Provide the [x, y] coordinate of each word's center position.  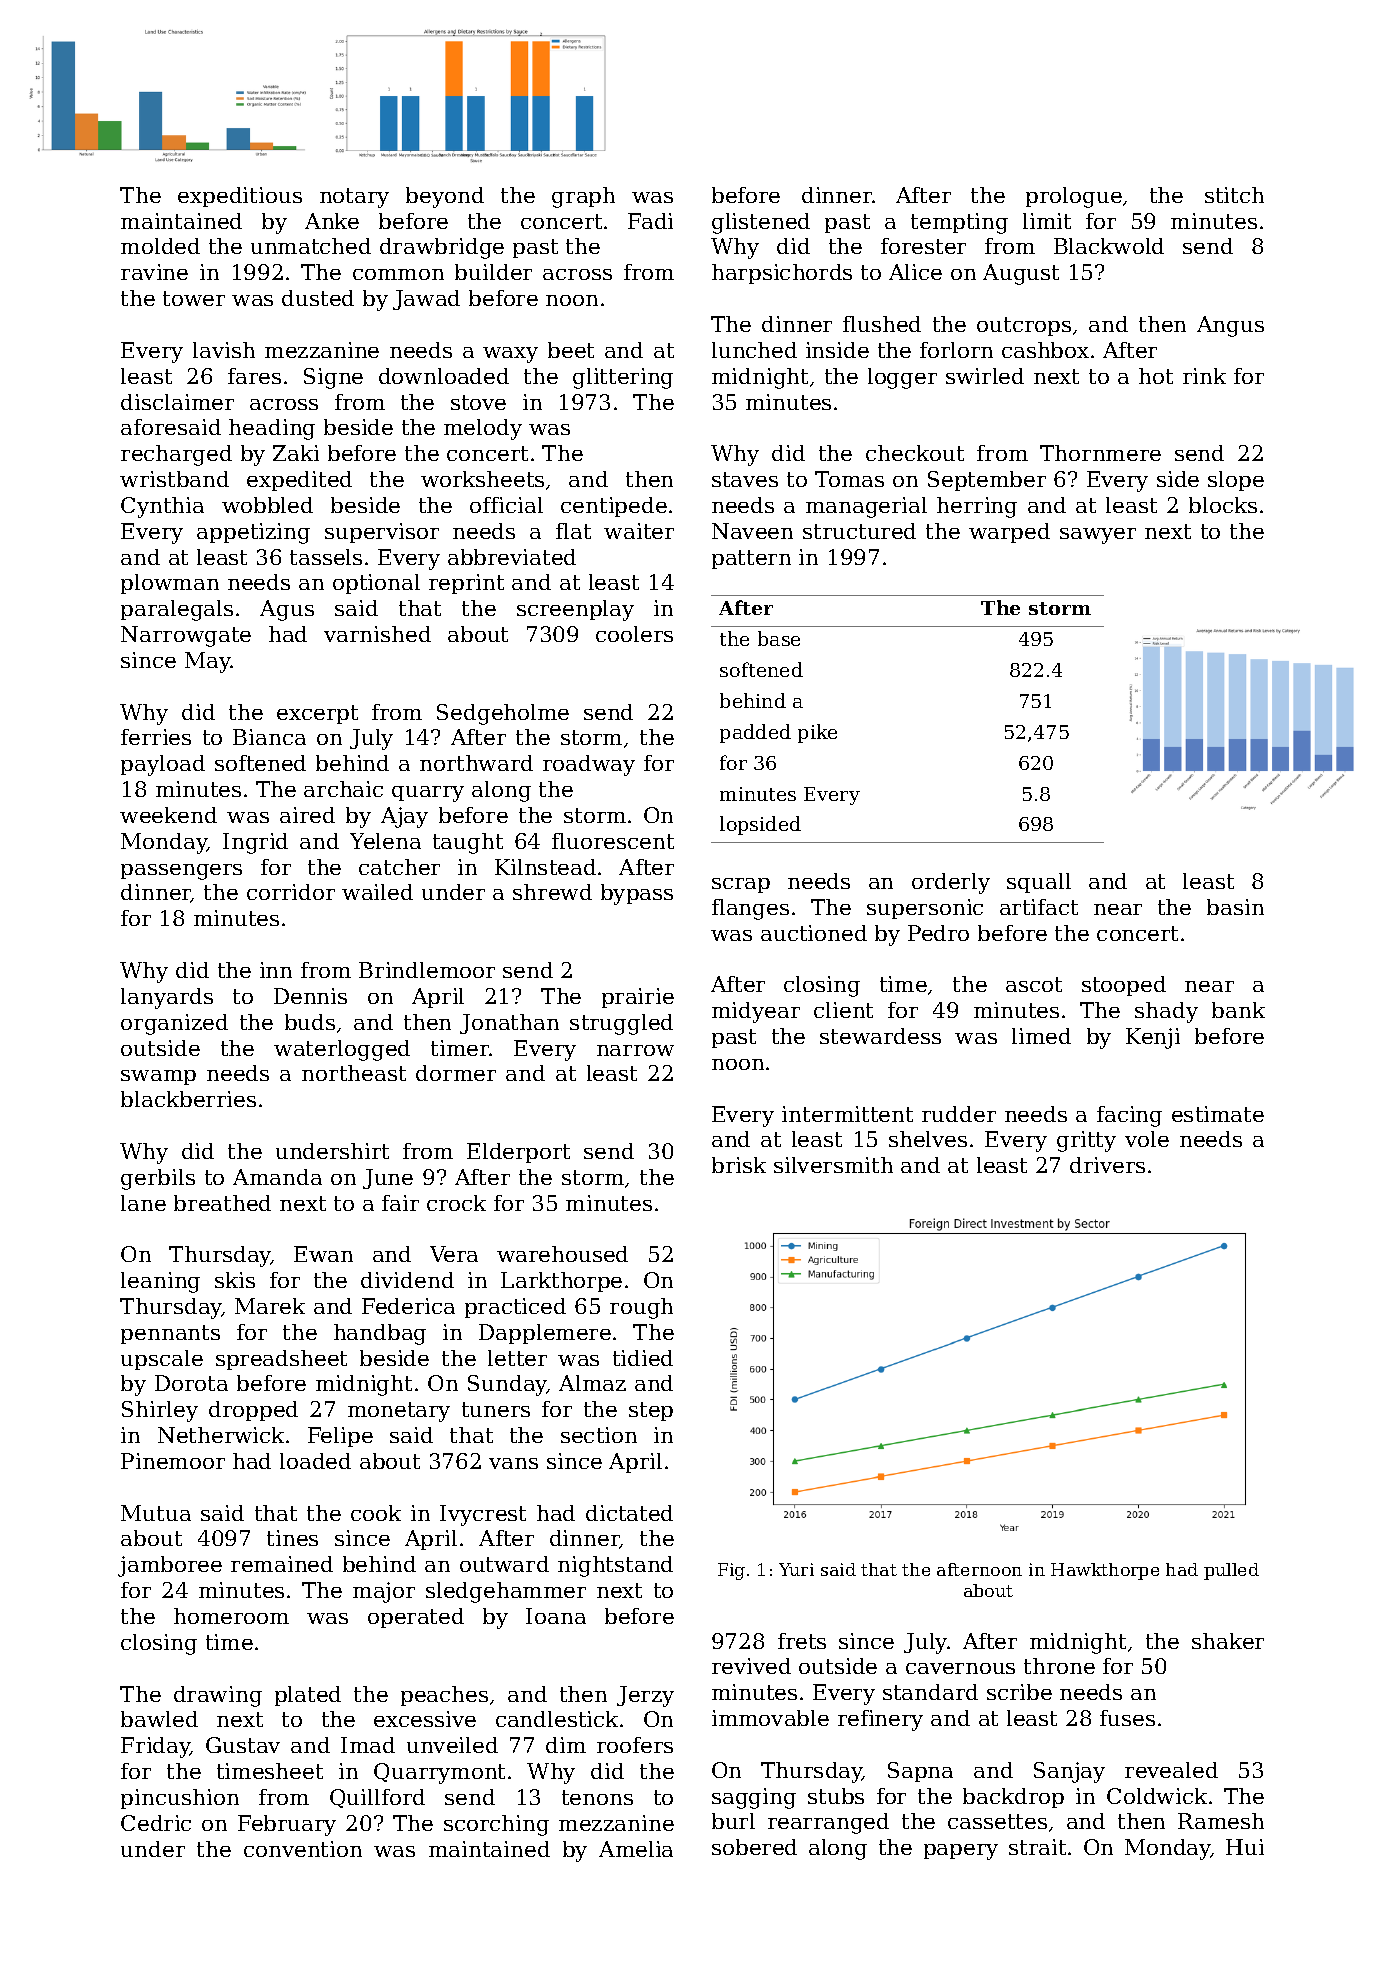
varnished [377, 634]
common [398, 274]
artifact [1039, 907]
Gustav [243, 1745]
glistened [761, 223]
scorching [496, 1825]
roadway [589, 765]
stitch [1234, 195]
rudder [959, 1114]
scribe [1019, 1692]
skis [235, 1280]
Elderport [518, 1153]
